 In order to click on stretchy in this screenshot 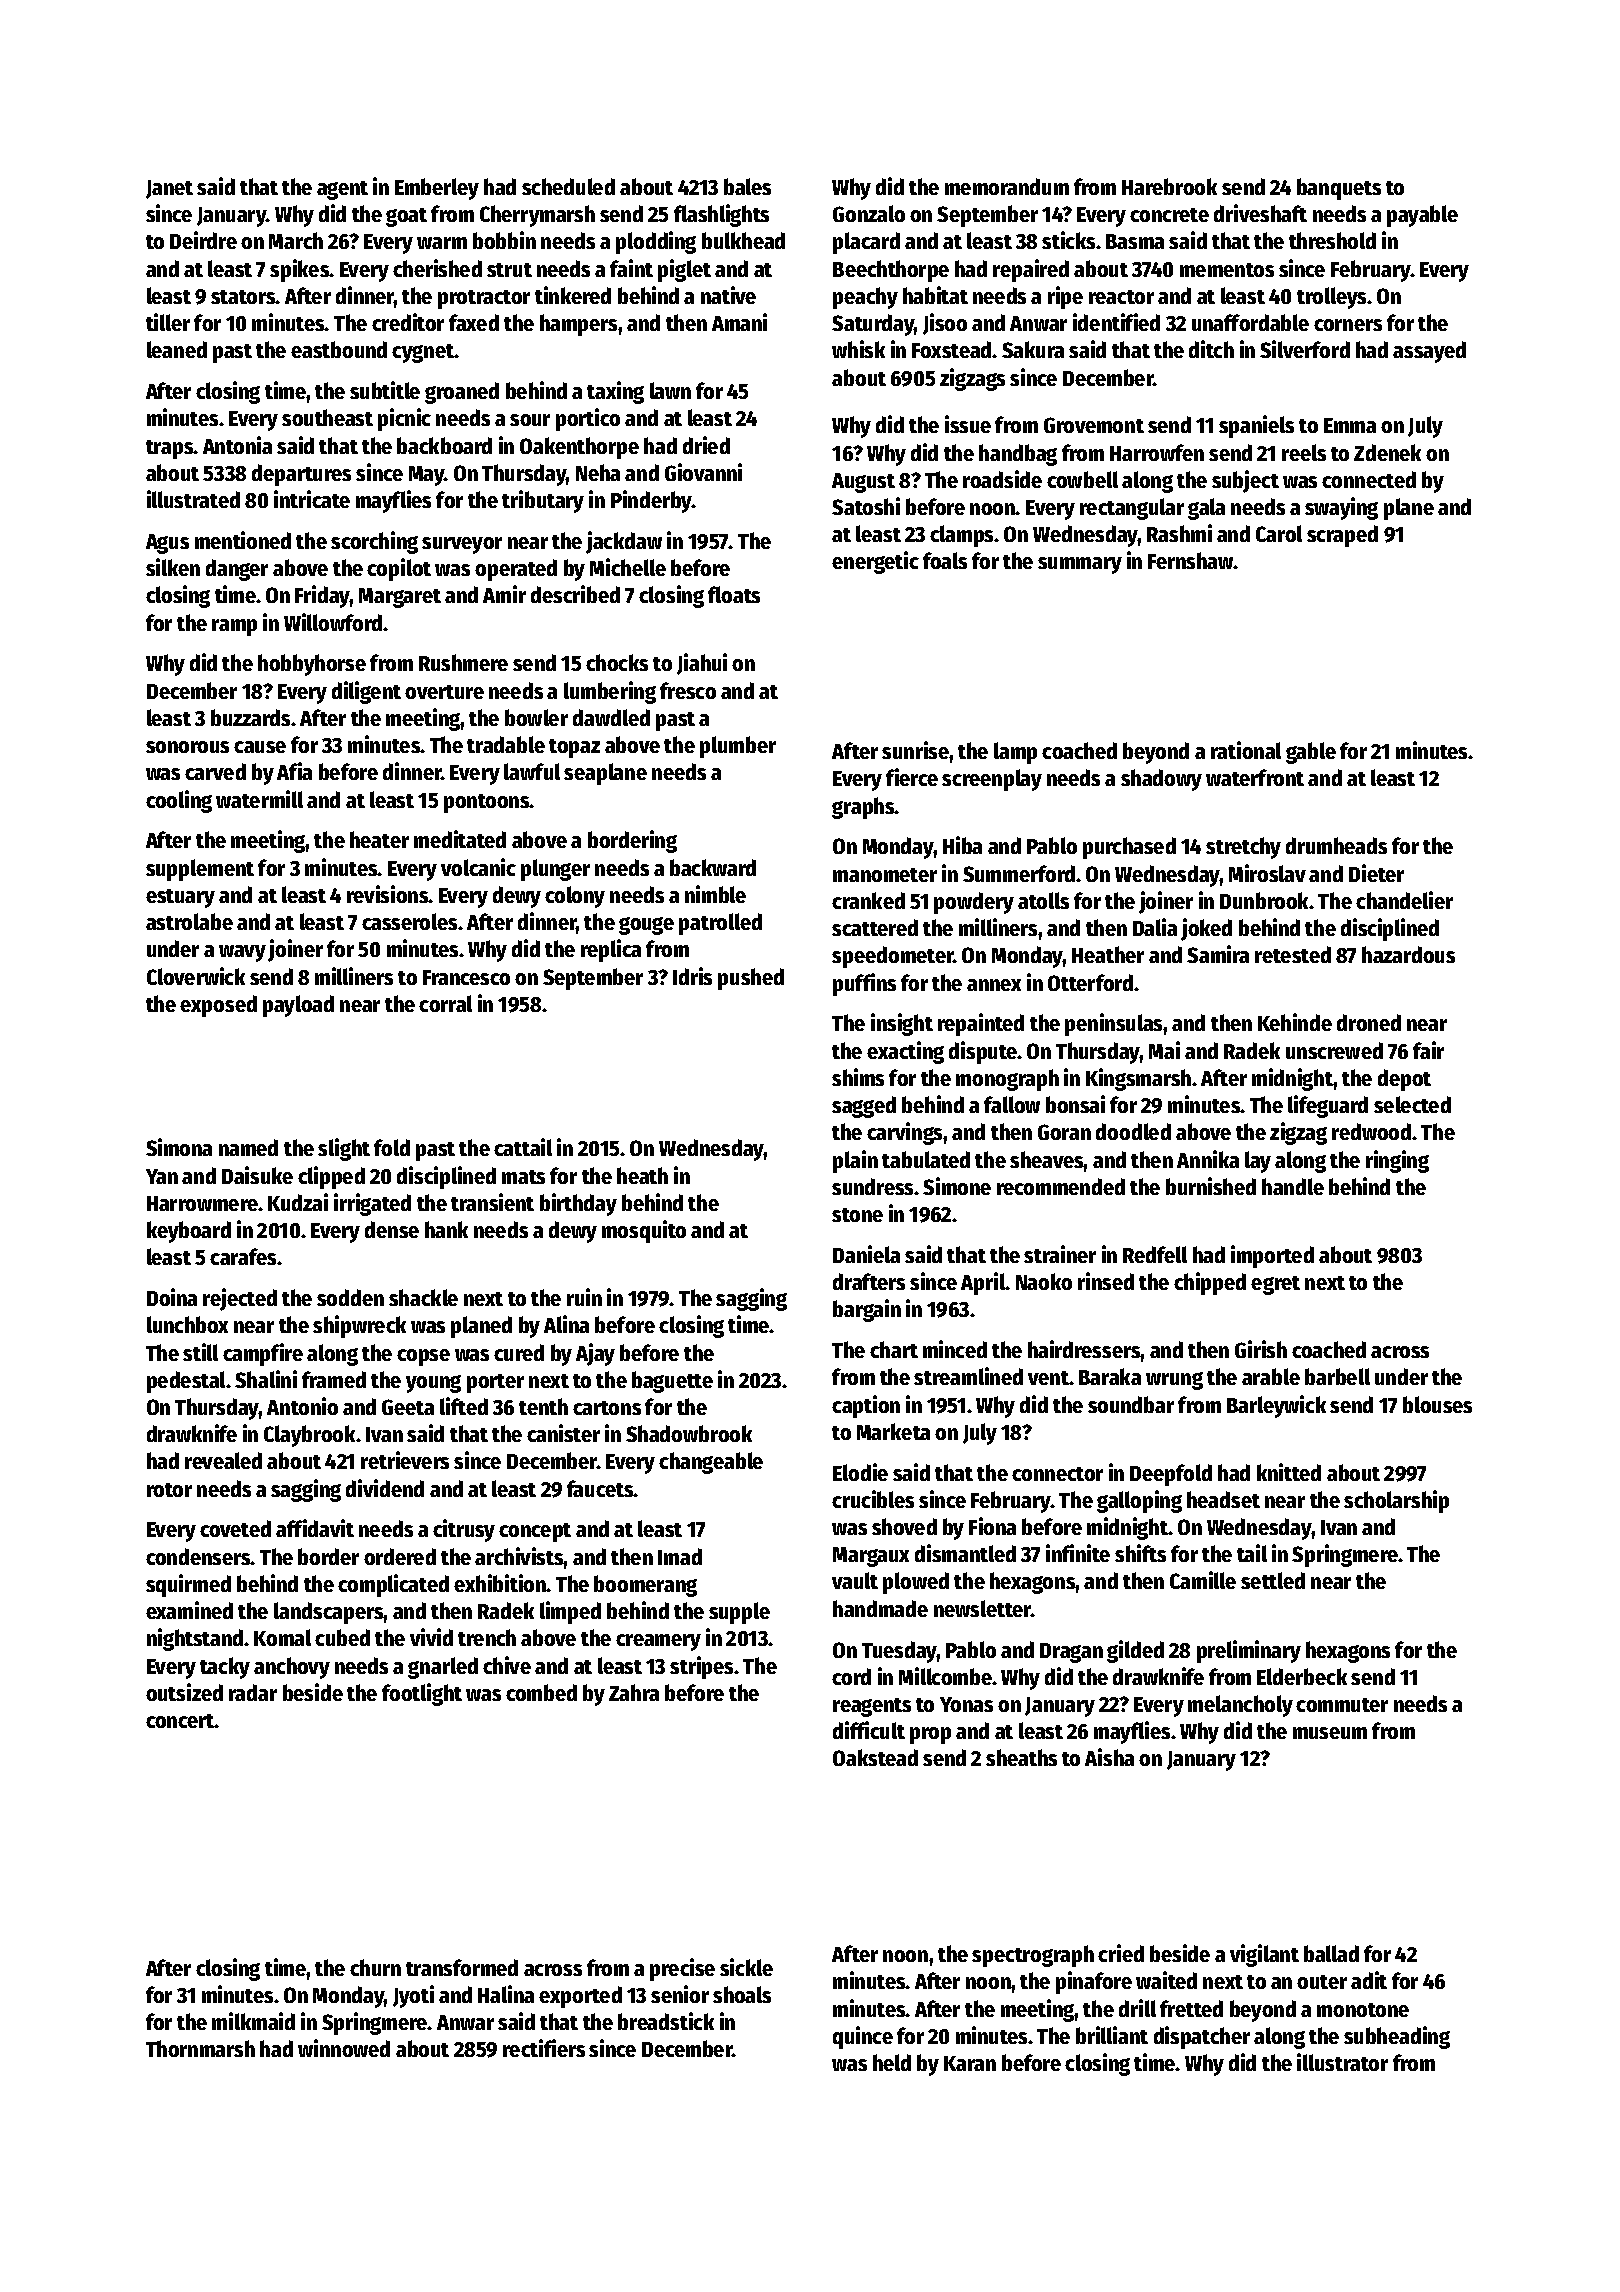, I will do `click(1243, 848)`.
